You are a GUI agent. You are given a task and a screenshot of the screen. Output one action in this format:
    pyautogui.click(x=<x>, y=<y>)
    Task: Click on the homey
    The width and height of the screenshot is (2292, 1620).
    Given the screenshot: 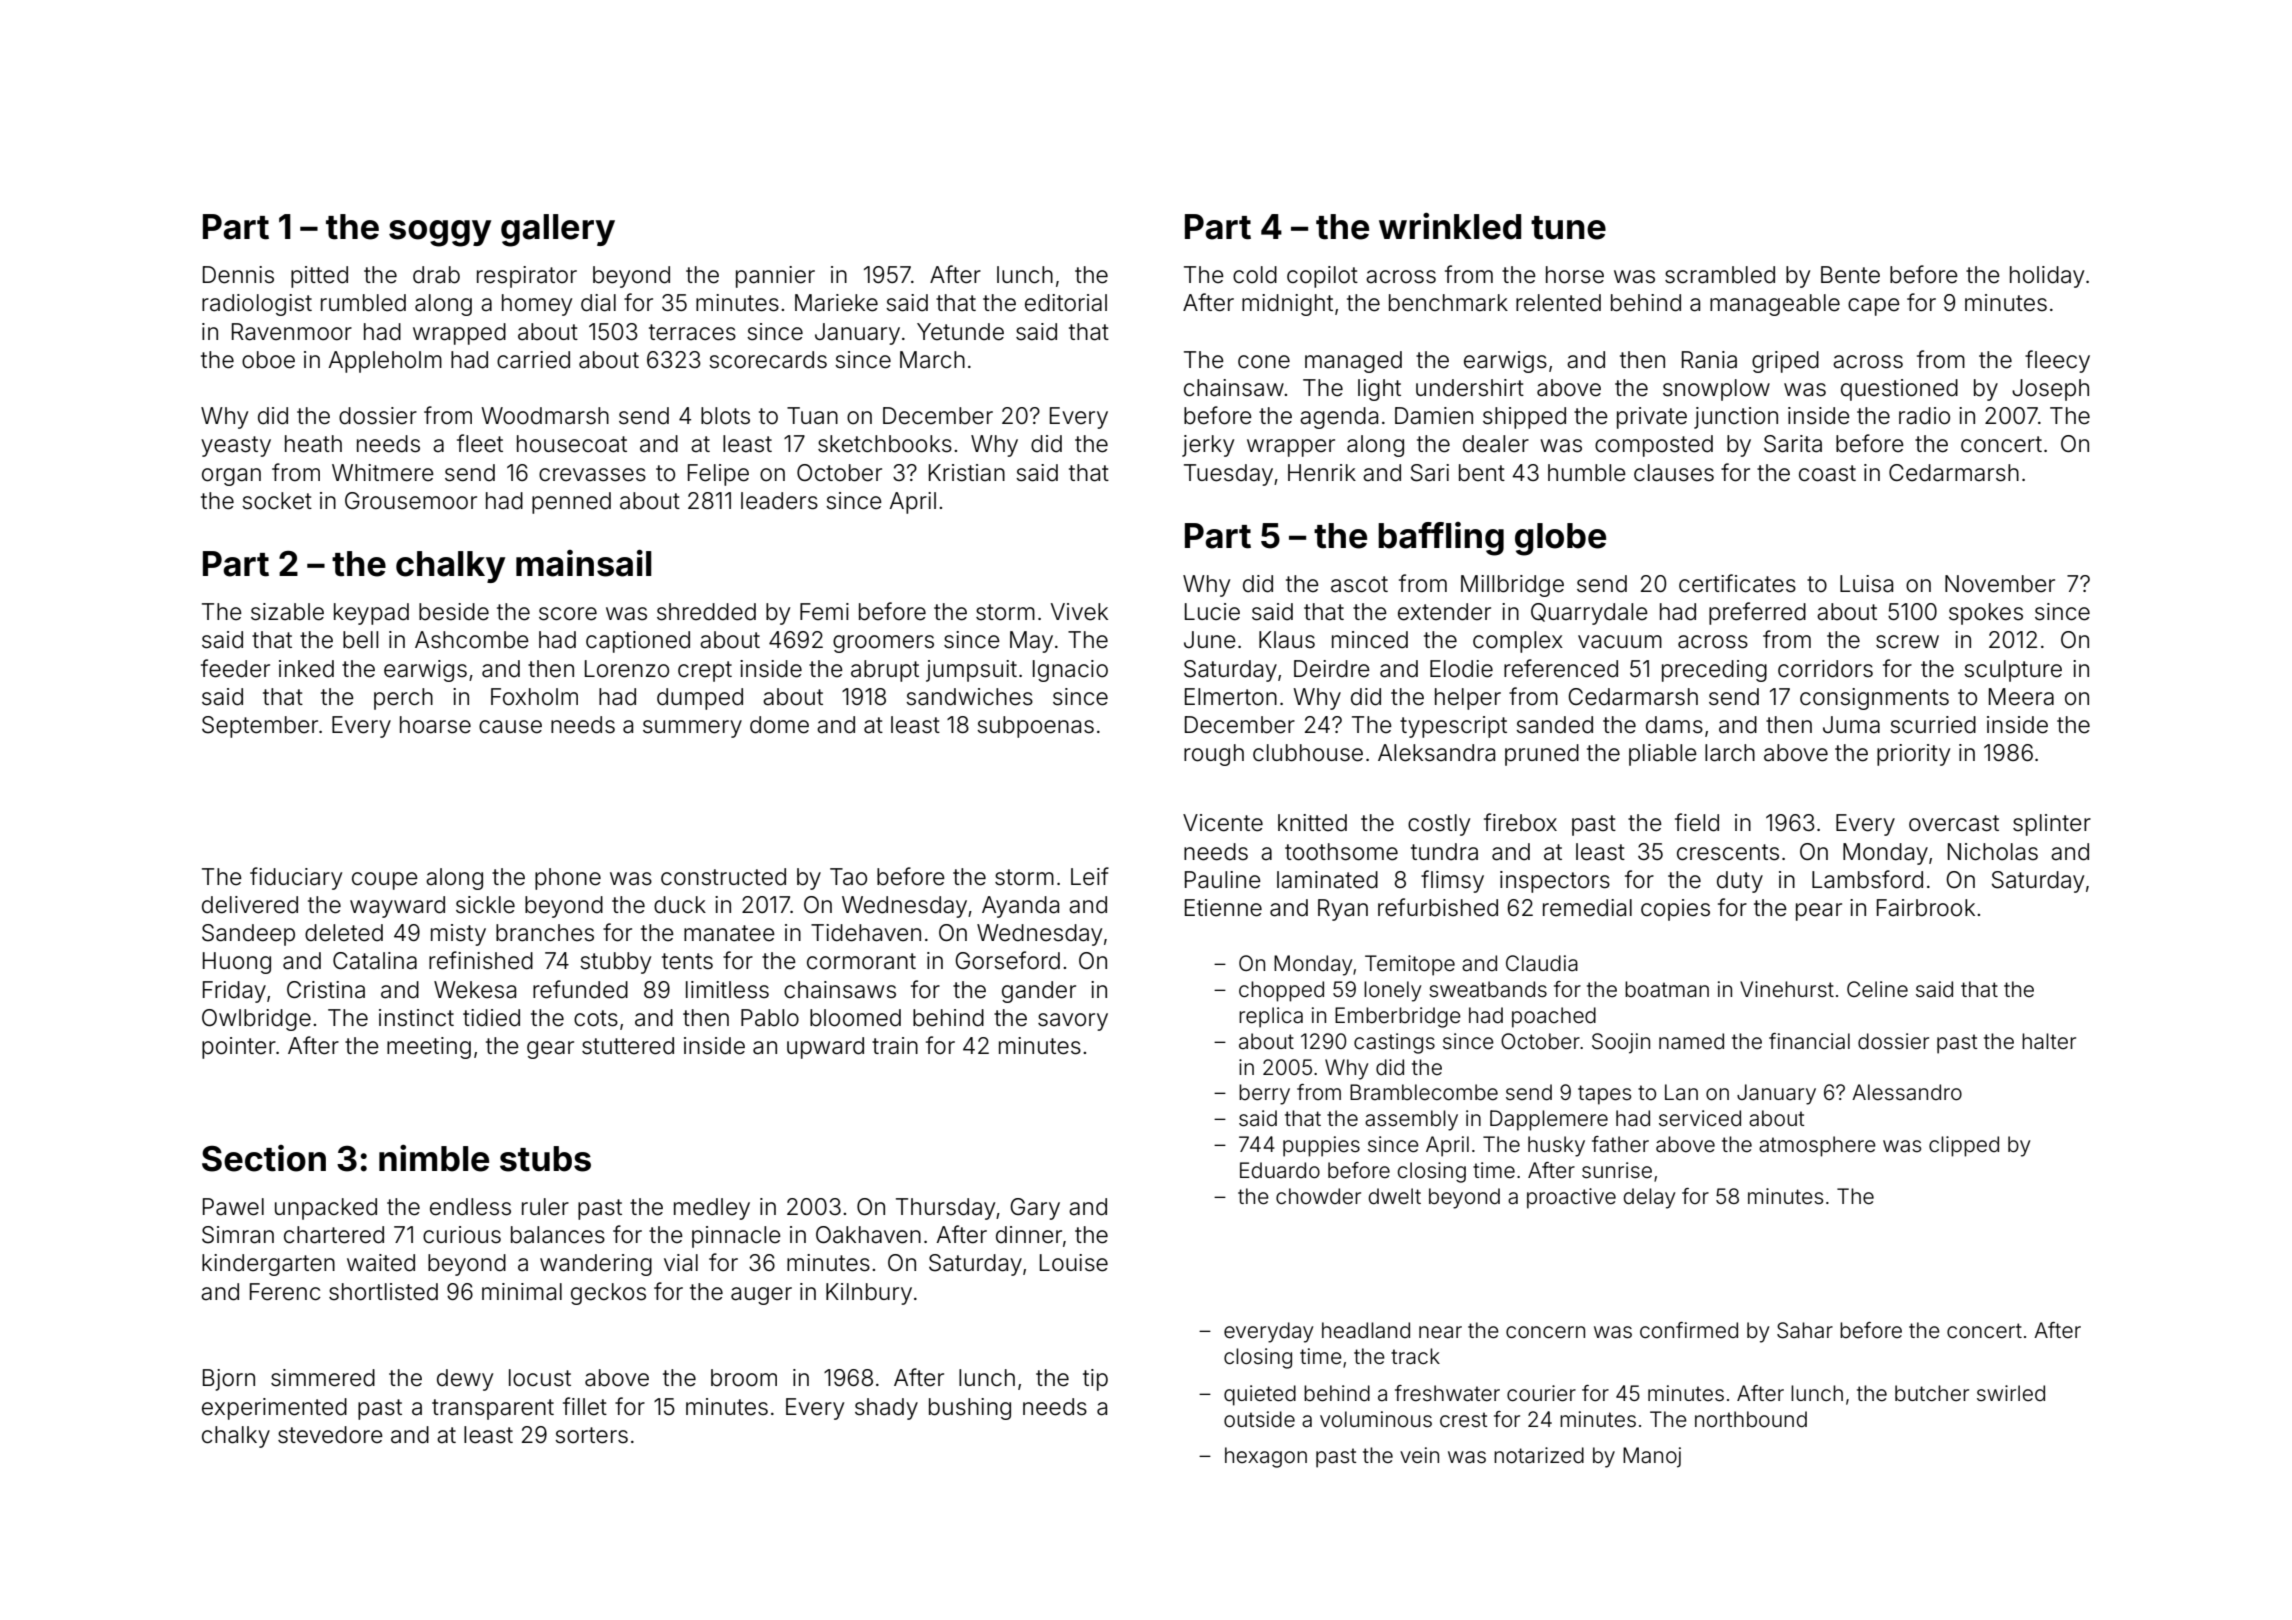 What is the action you would take?
    pyautogui.click(x=537, y=305)
